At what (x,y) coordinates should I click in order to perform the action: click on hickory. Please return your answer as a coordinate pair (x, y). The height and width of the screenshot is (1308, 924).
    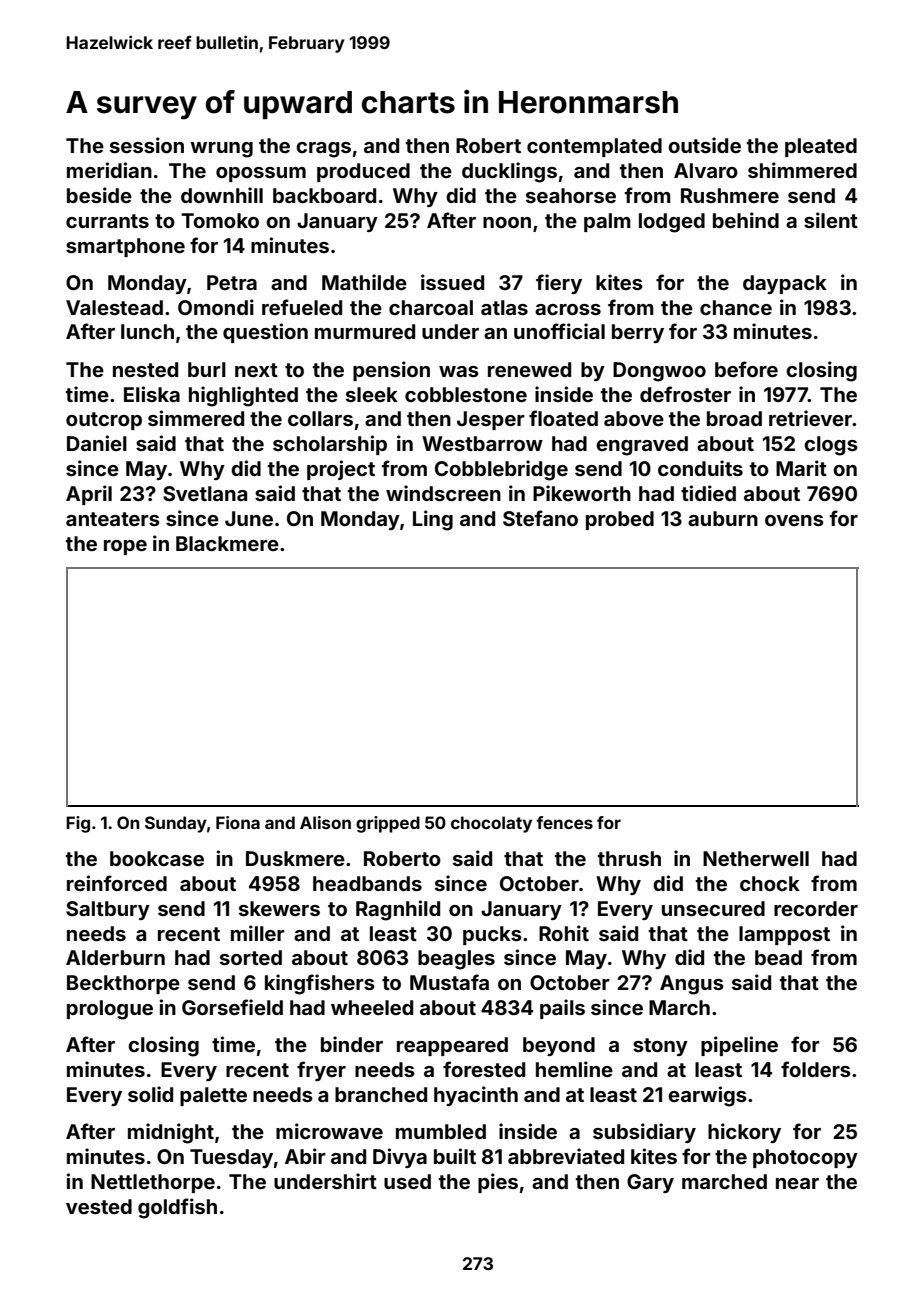
    Looking at the image, I should click on (744, 1133).
